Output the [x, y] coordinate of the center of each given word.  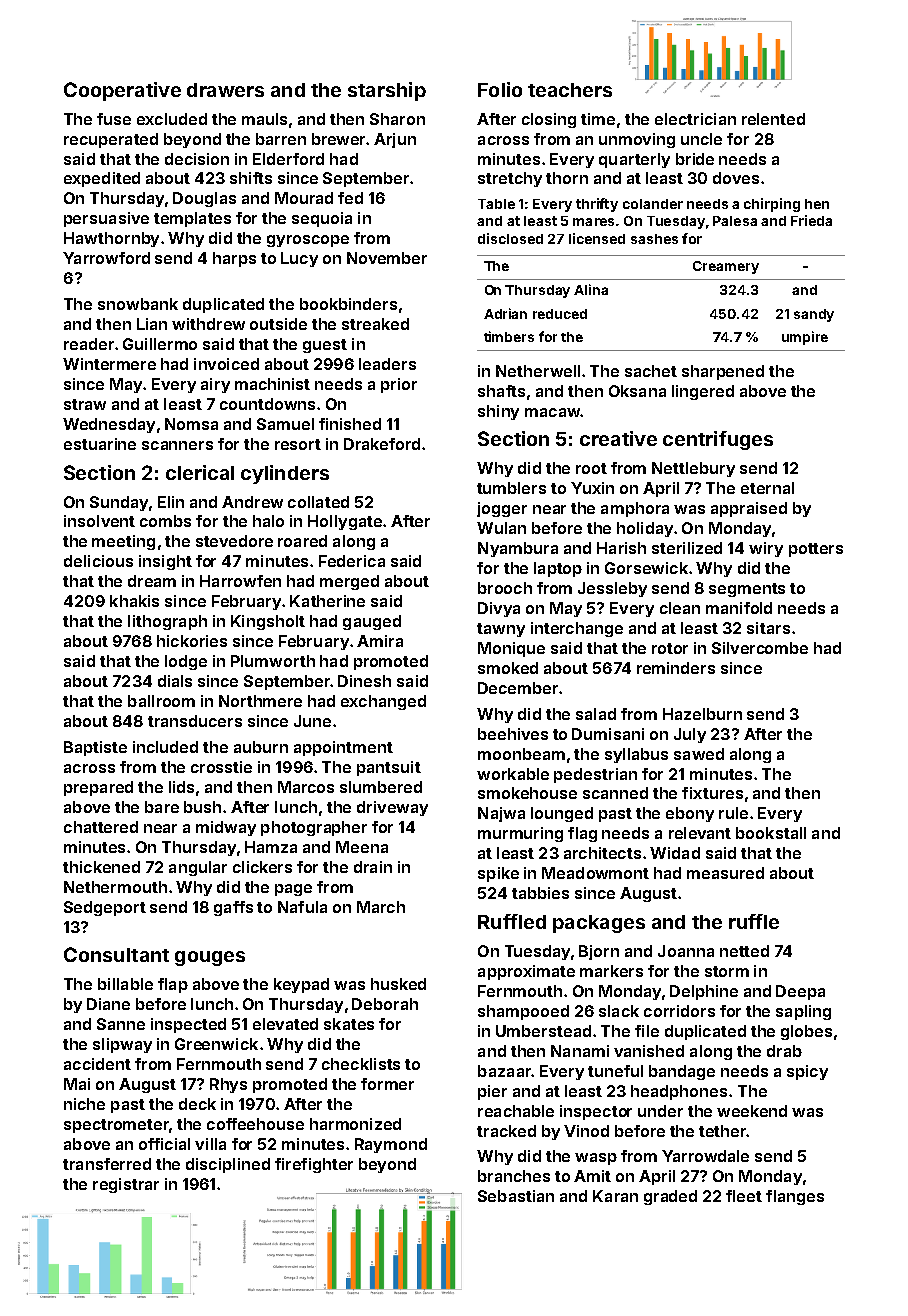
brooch [505, 588]
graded [670, 1197]
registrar [126, 1185]
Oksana [637, 391]
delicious [98, 561]
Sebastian [516, 1196]
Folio [500, 89]
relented [773, 119]
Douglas [204, 199]
